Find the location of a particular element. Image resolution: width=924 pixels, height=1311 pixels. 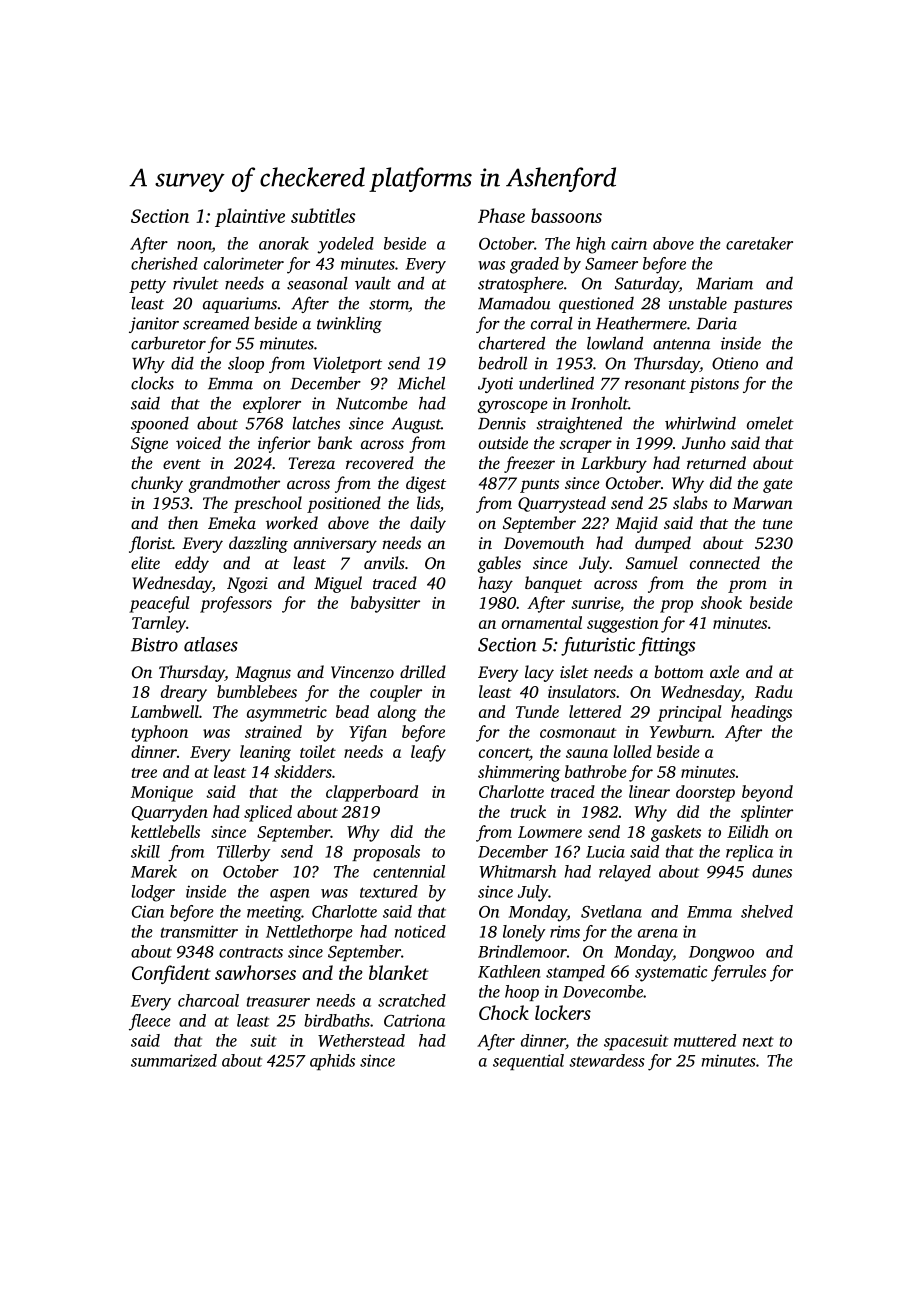

summarized is located at coordinates (174, 1060).
